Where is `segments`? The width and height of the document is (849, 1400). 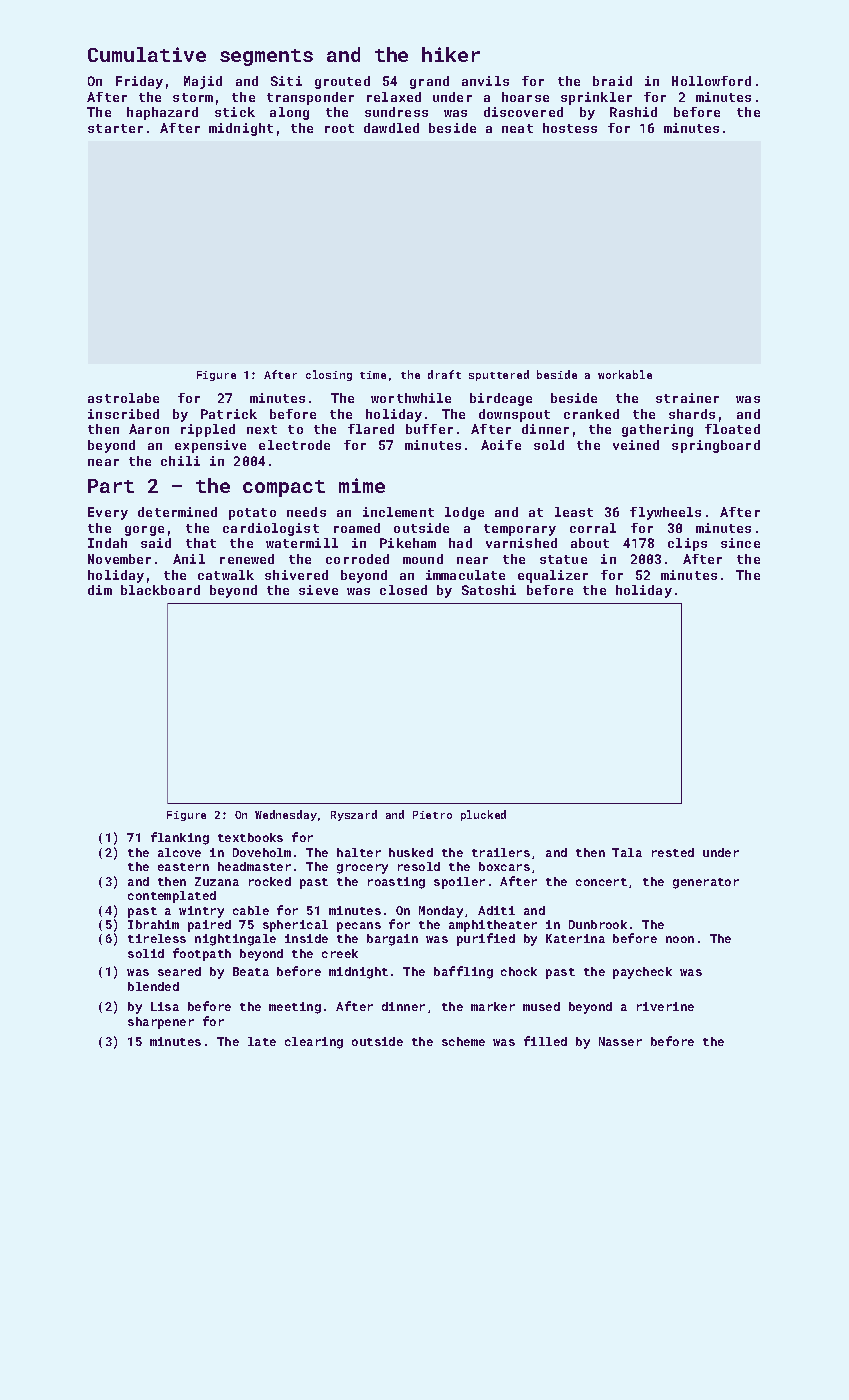 segments is located at coordinates (266, 57).
